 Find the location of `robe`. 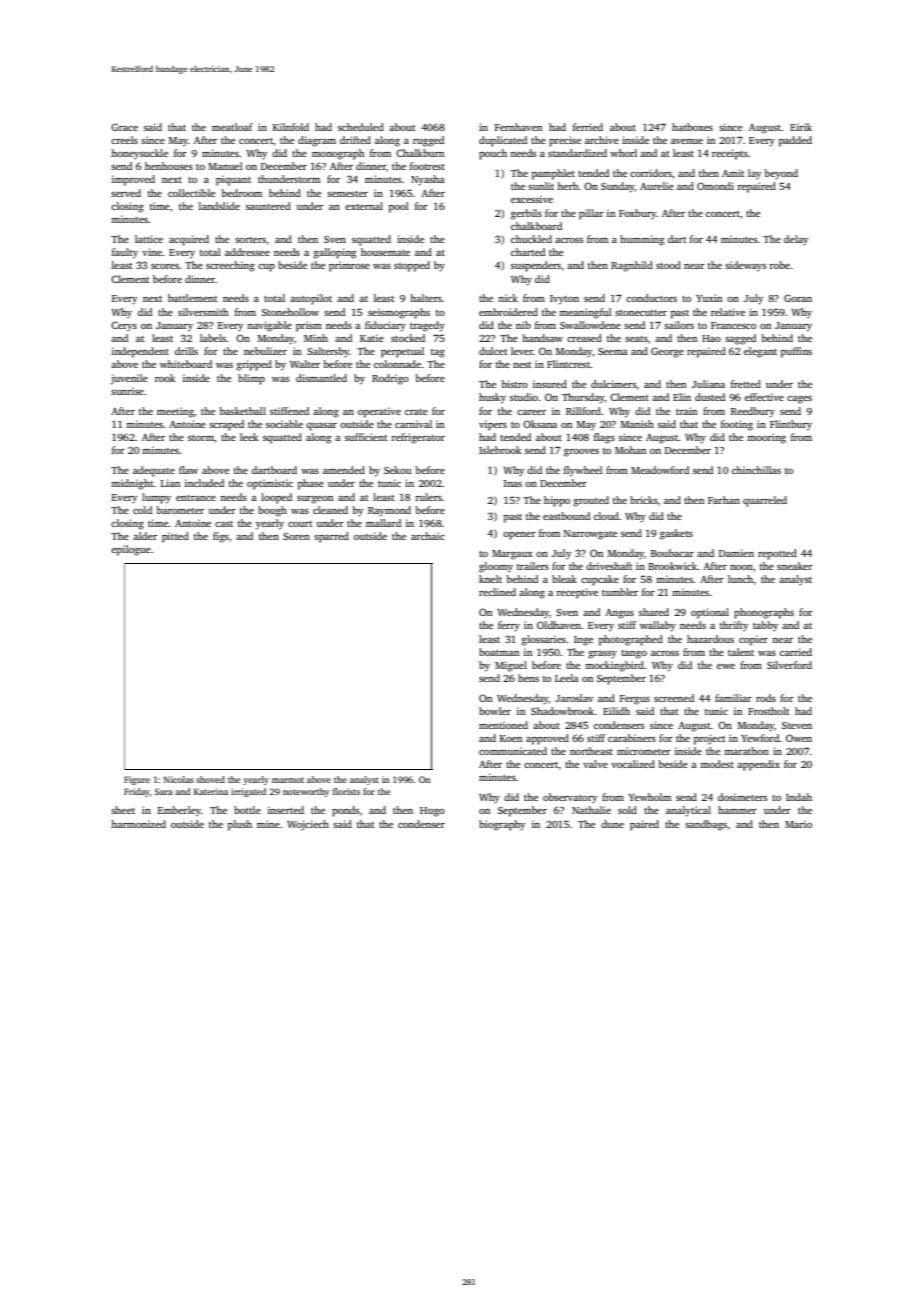

robe is located at coordinates (780, 265).
